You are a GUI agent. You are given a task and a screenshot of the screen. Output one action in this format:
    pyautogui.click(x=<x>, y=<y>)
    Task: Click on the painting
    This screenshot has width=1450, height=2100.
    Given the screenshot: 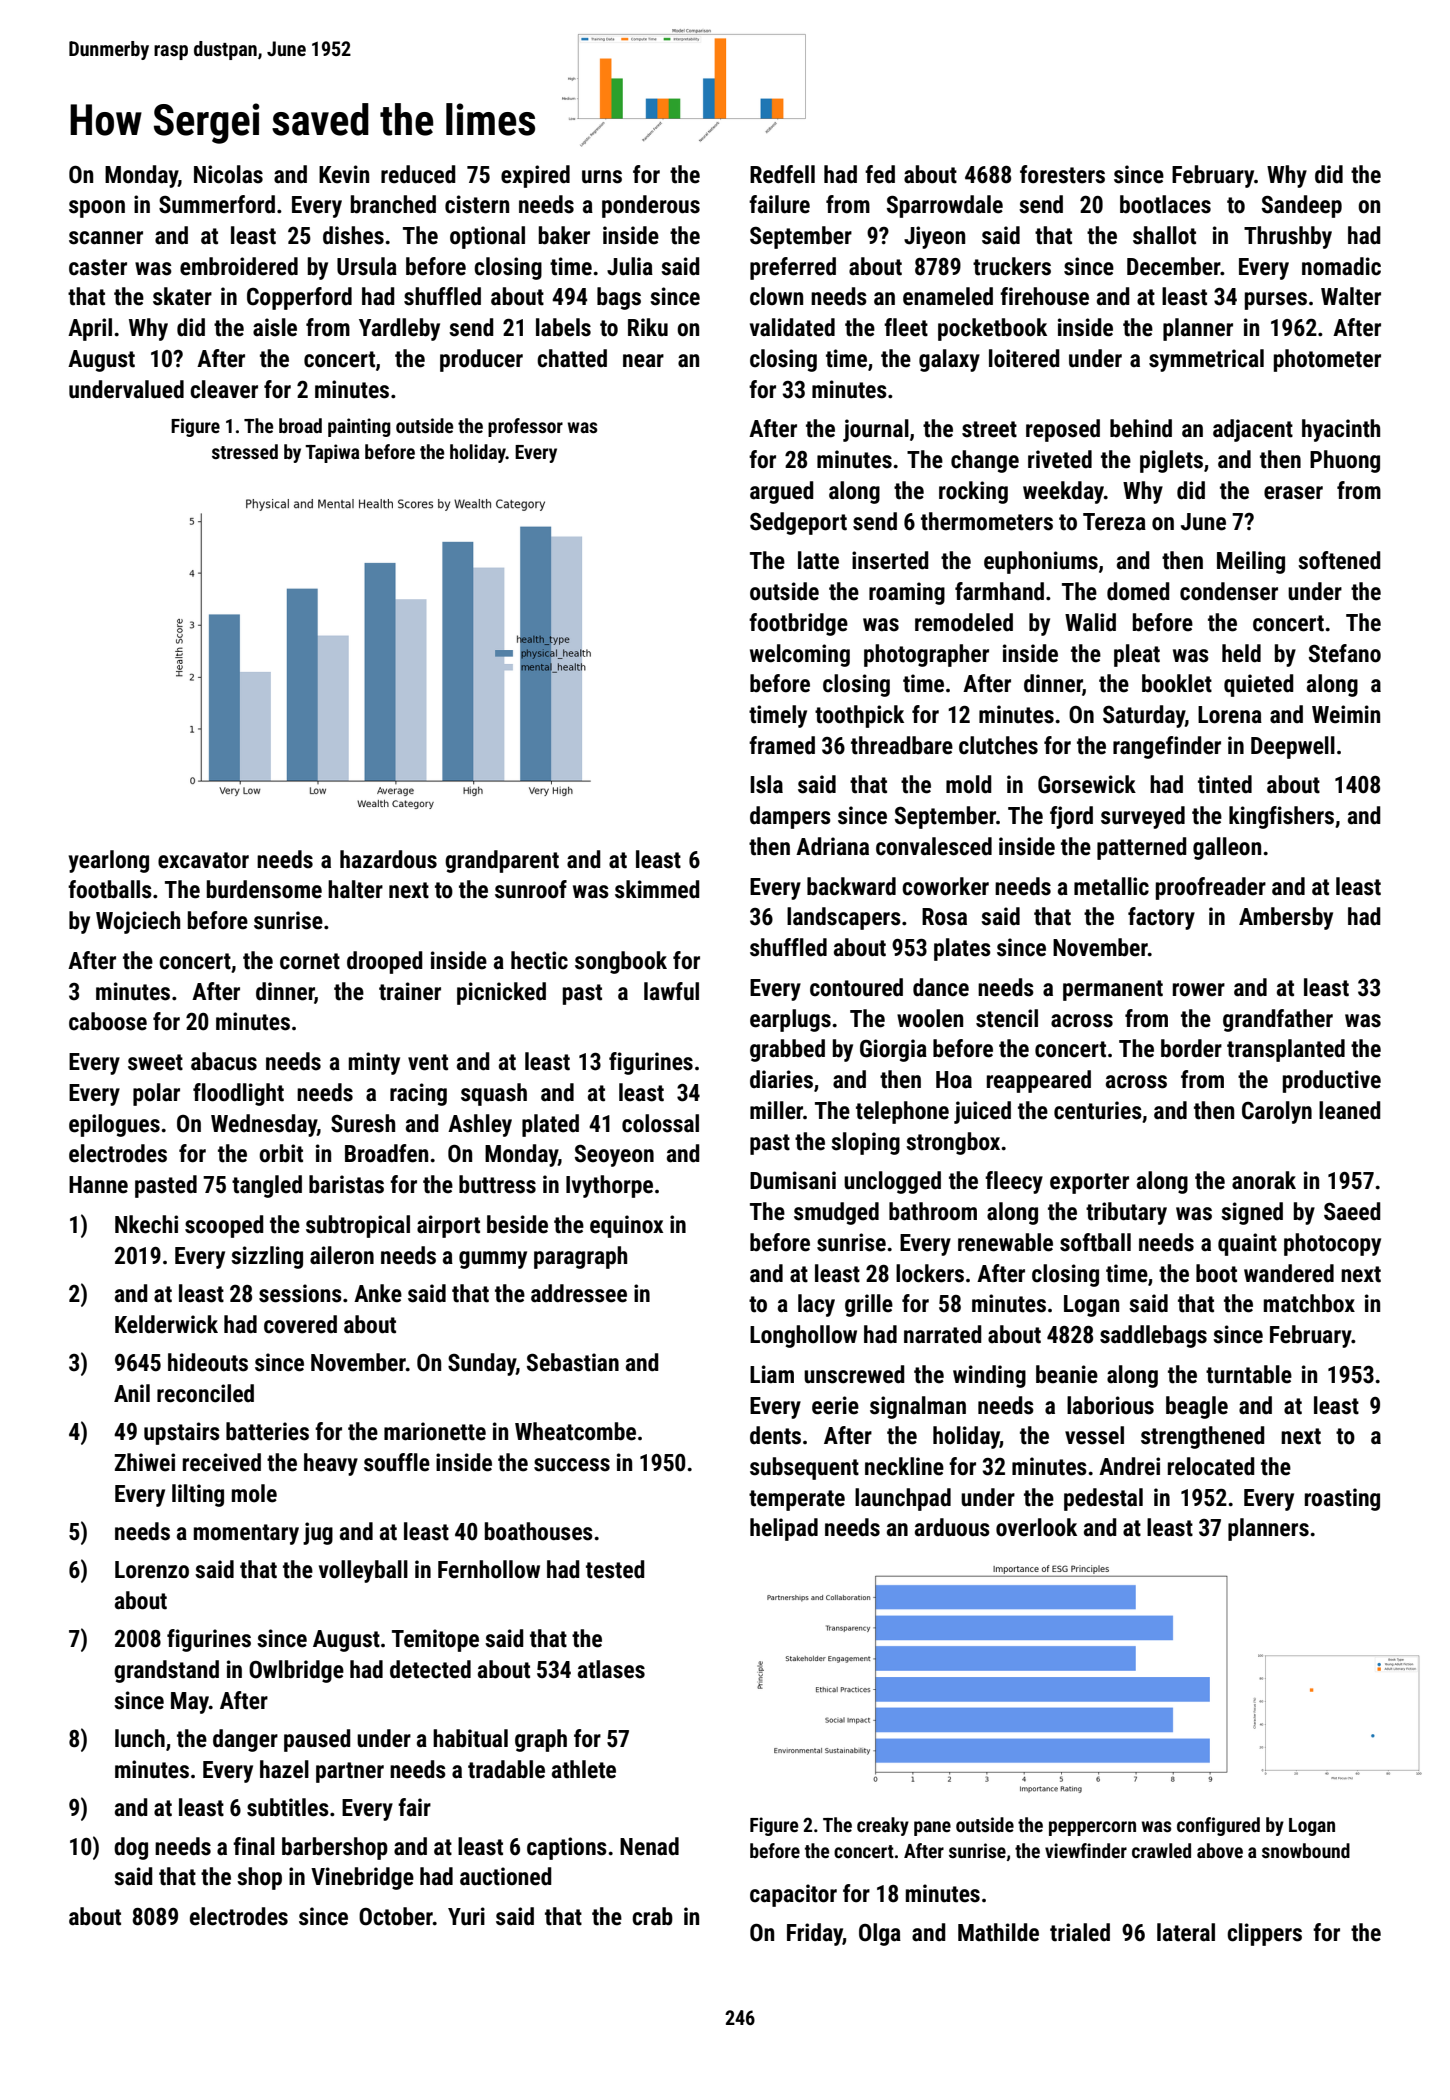 What is the action you would take?
    pyautogui.click(x=359, y=427)
